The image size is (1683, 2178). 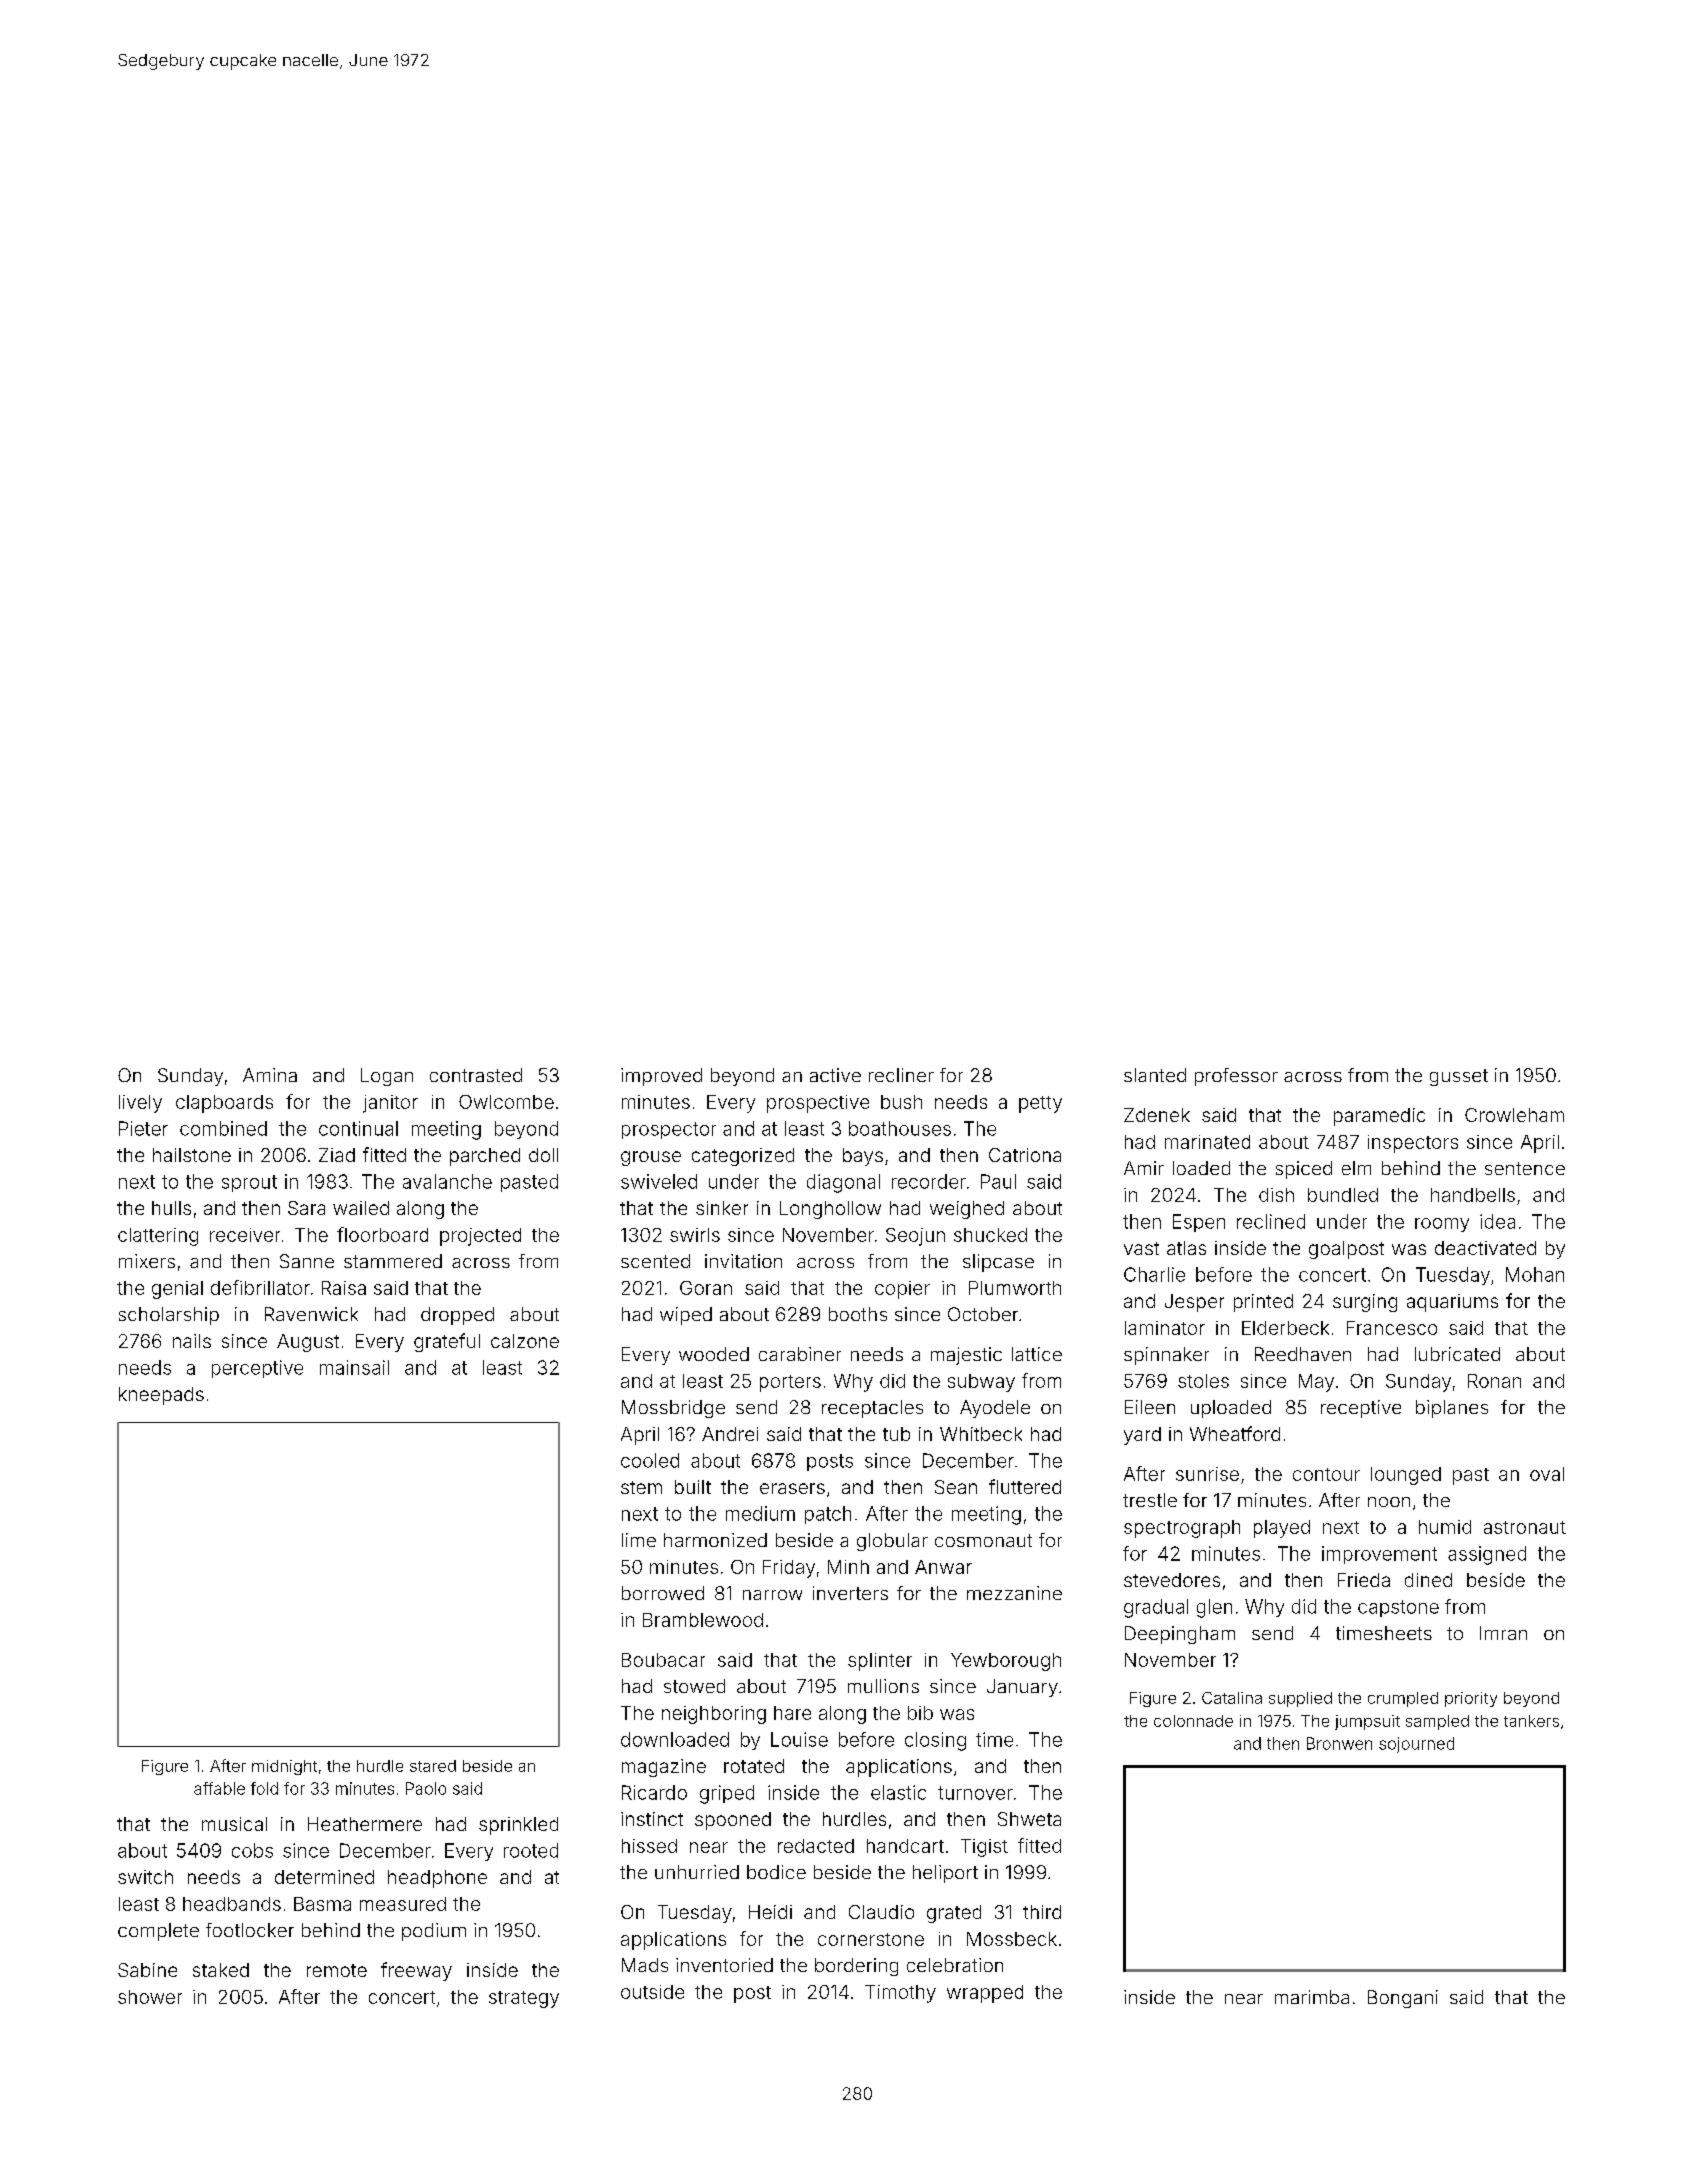 What do you see at coordinates (954, 1914) in the image?
I see `grated` at bounding box center [954, 1914].
